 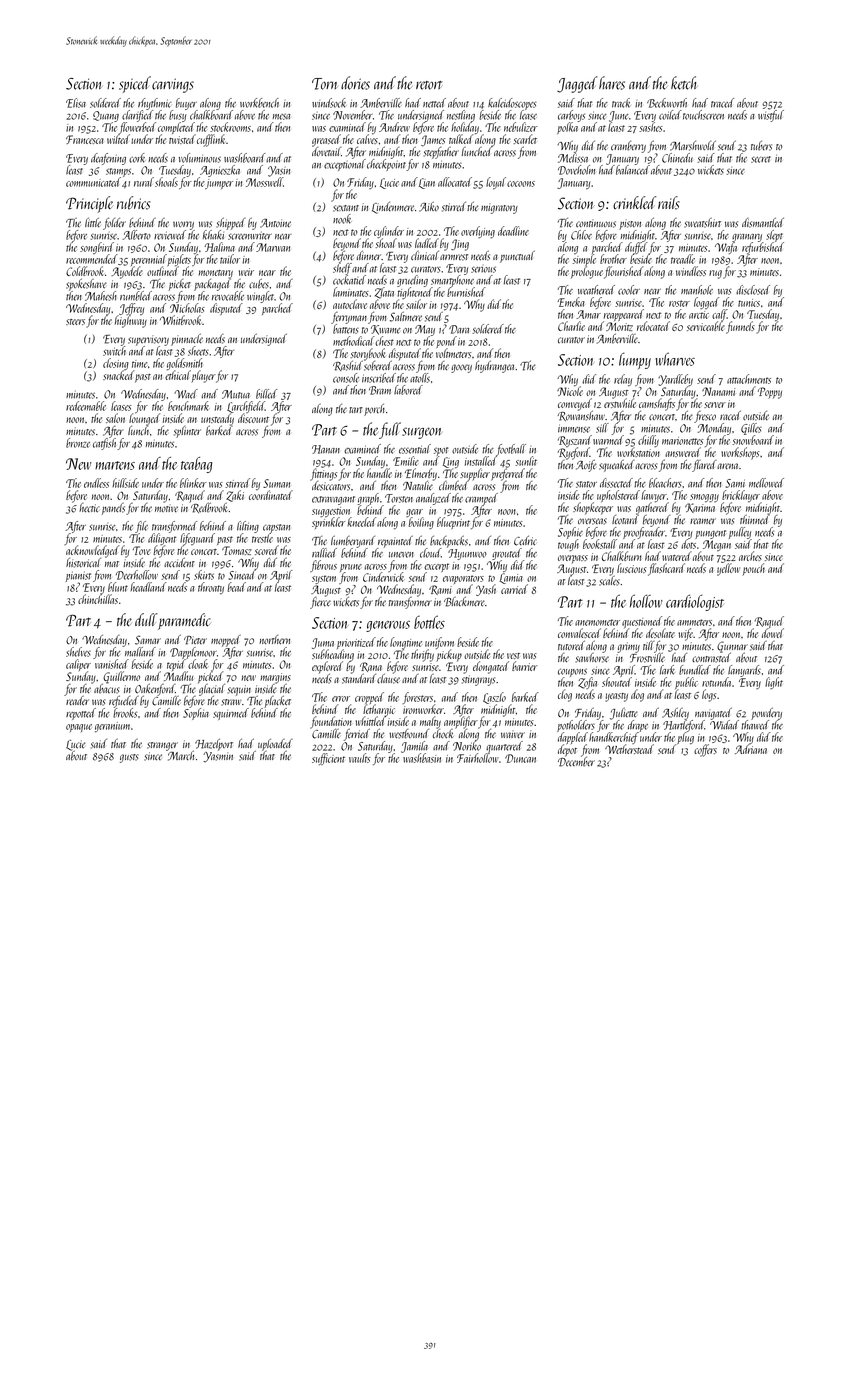 I want to click on gooey, so click(x=461, y=368).
